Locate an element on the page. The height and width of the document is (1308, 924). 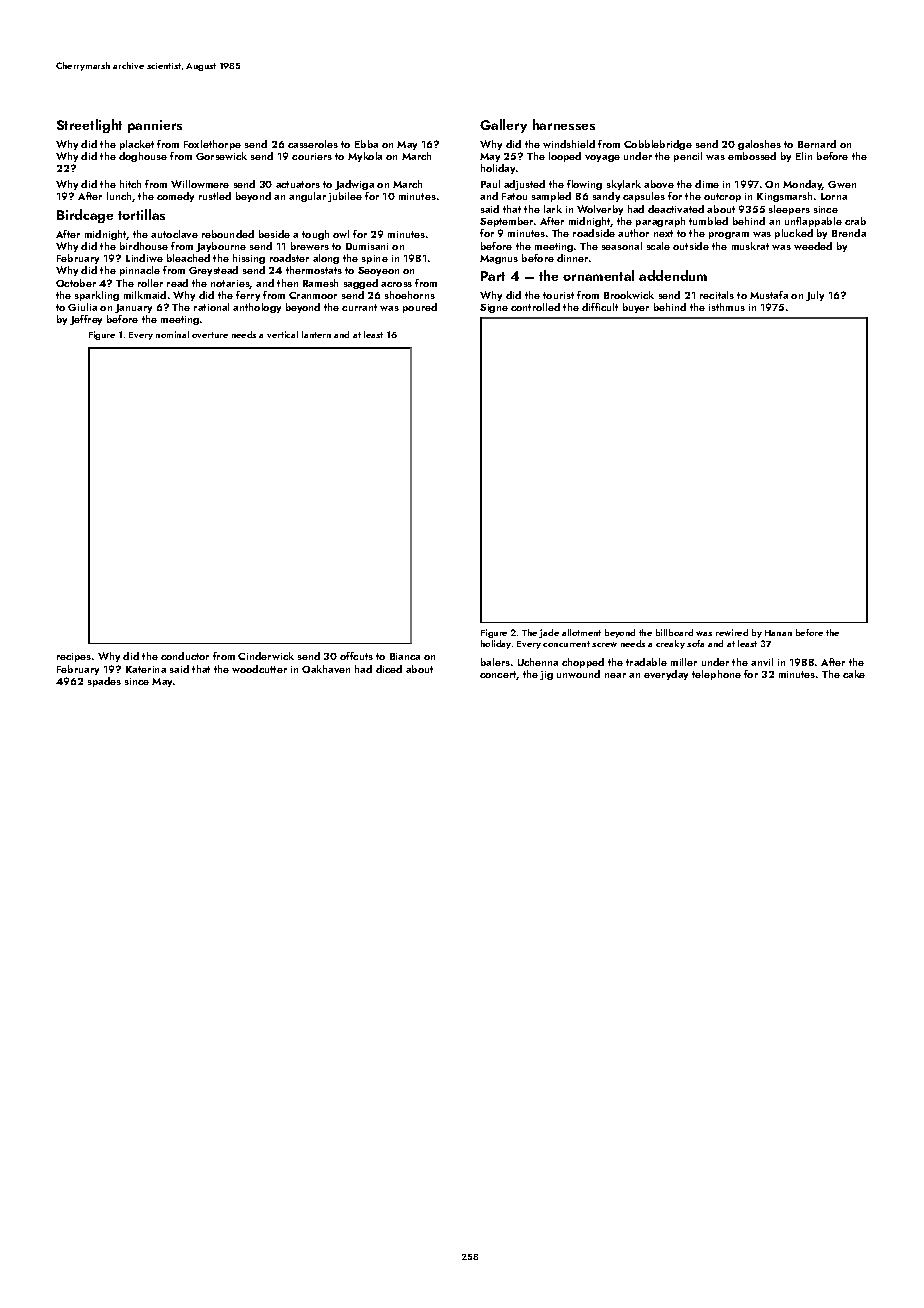
roadside is located at coordinates (594, 233).
